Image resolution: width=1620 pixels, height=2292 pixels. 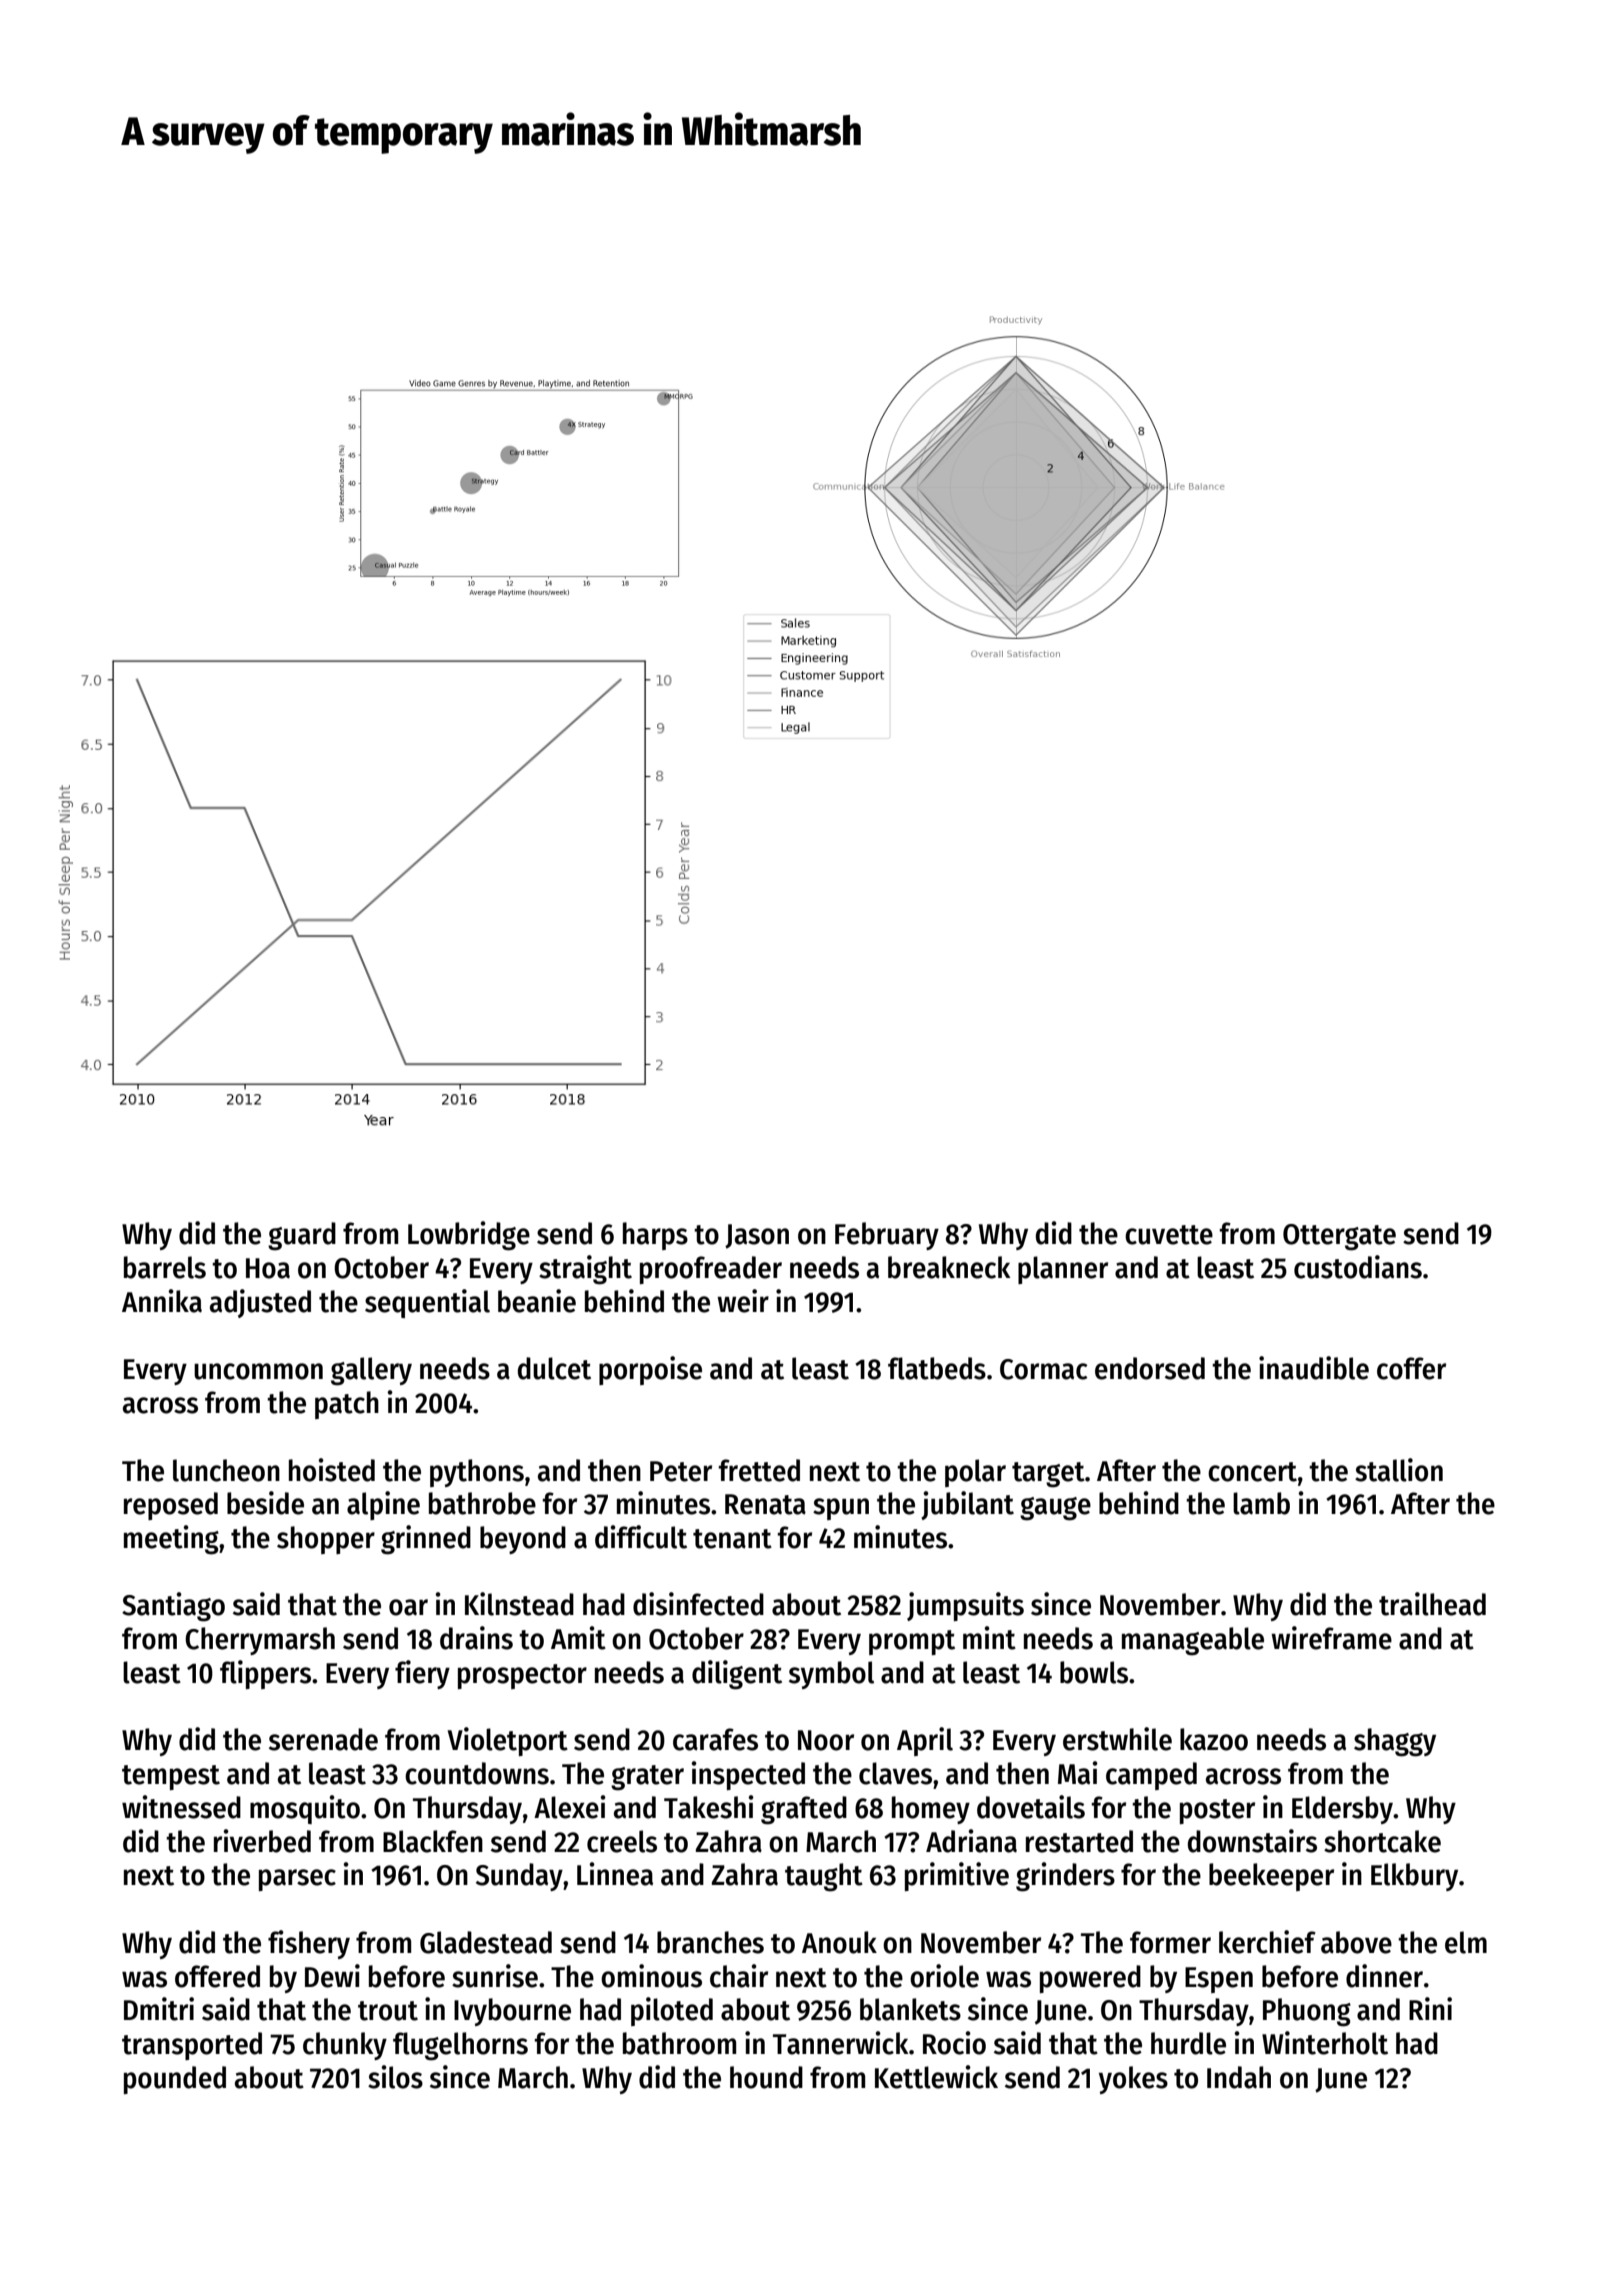 What do you see at coordinates (757, 1236) in the screenshot?
I see `Jason` at bounding box center [757, 1236].
